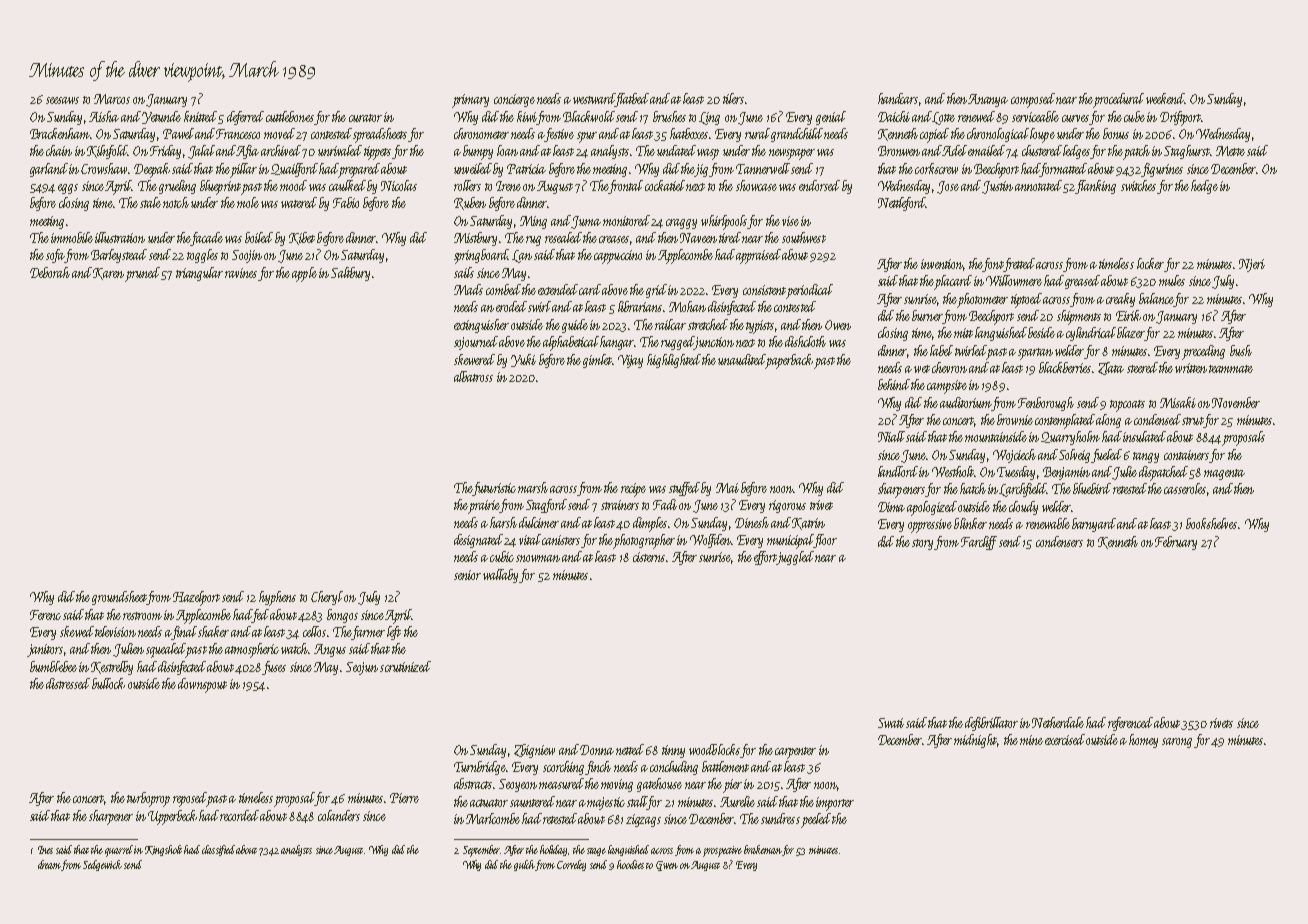  Describe the element at coordinates (763, 849) in the document. I see `brakeman` at that location.
